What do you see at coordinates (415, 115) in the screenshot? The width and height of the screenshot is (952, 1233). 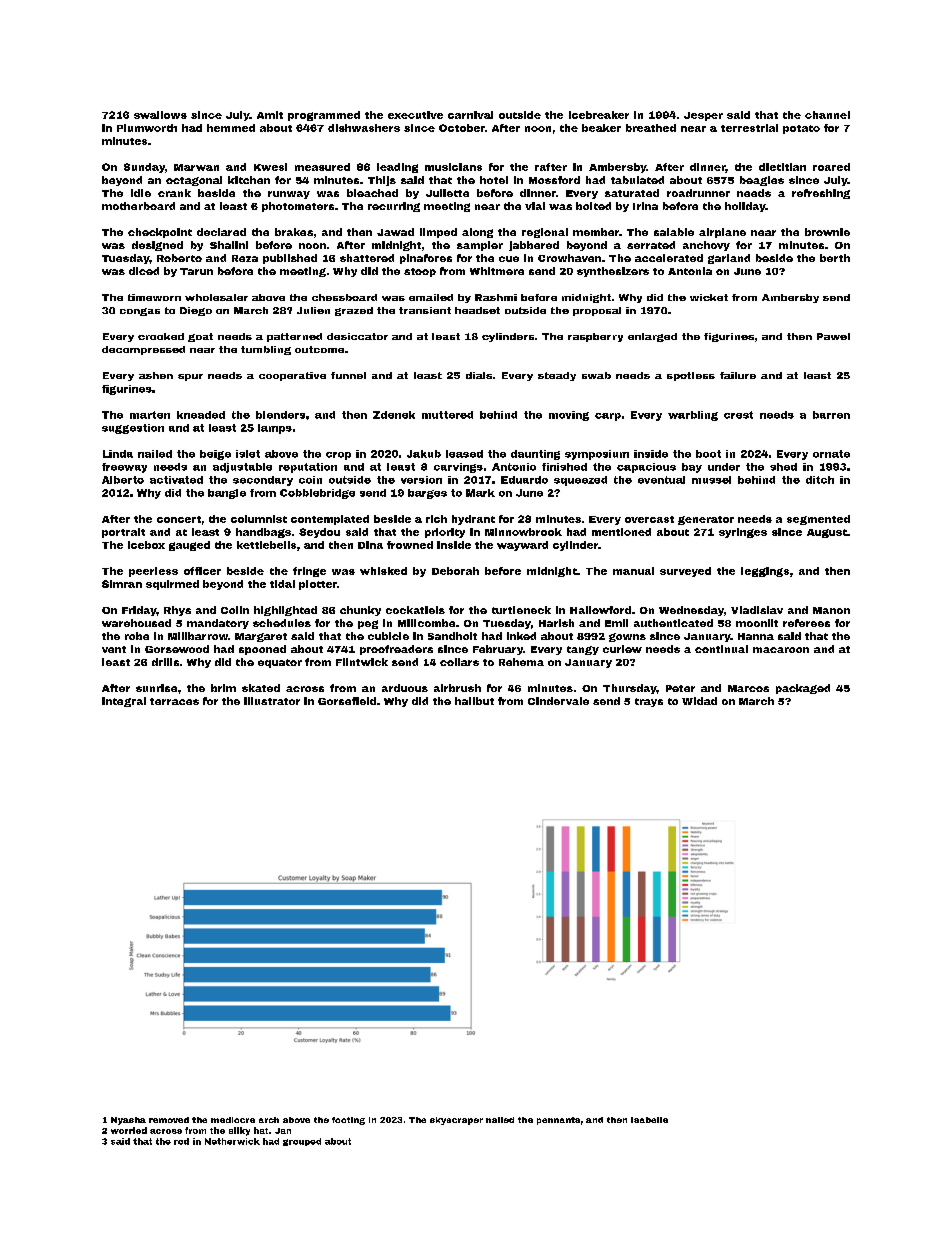 I see `executive` at bounding box center [415, 115].
